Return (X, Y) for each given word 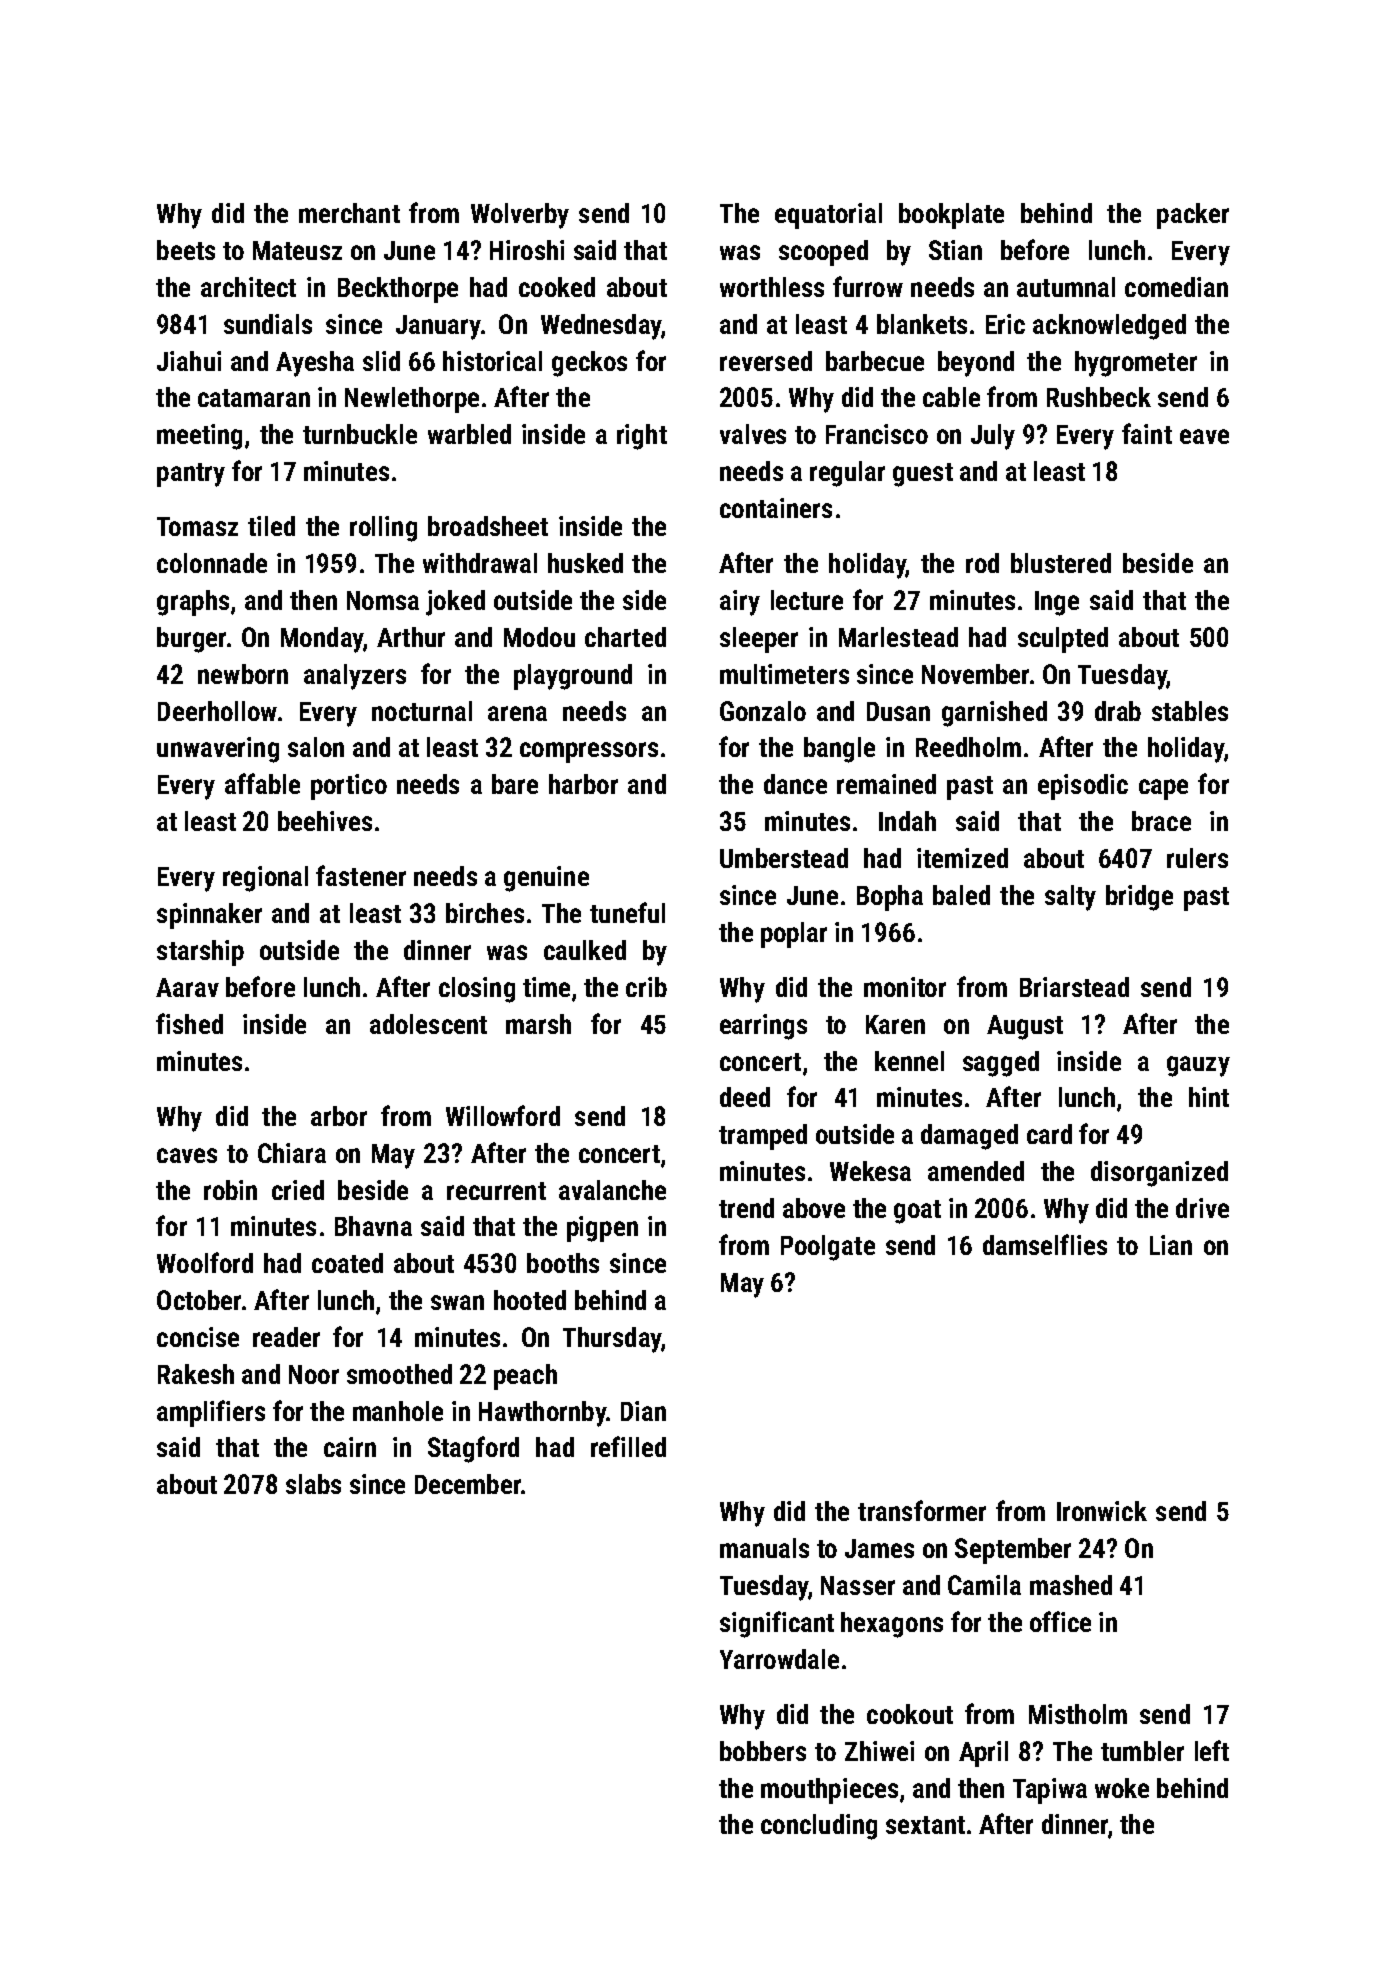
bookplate (951, 216)
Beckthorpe (398, 290)
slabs (313, 1484)
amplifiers (211, 1413)
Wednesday (601, 327)
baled (961, 895)
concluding (819, 1827)
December (468, 1484)
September (1013, 1551)
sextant (925, 1825)
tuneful (627, 912)
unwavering (218, 750)
